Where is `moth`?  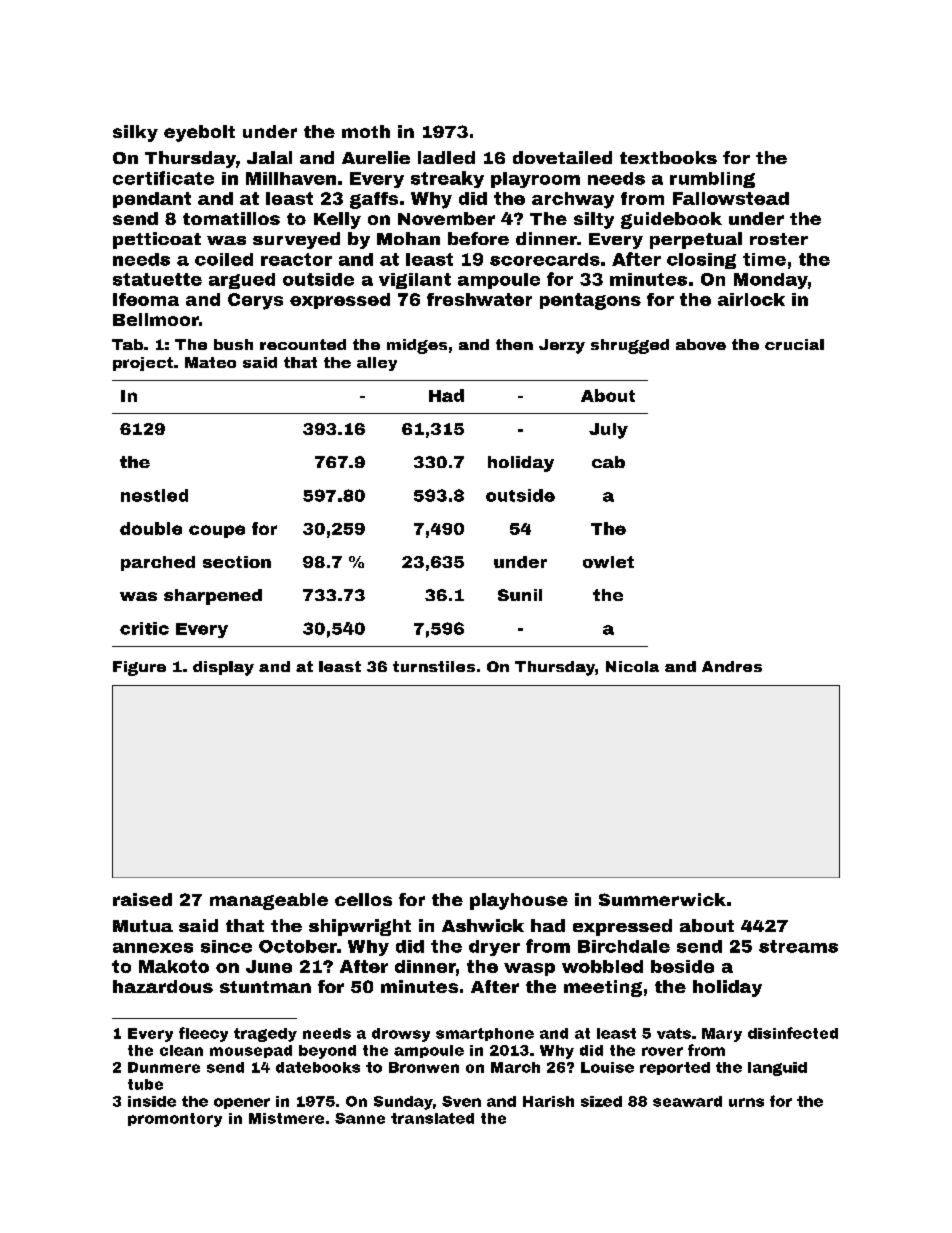
moth is located at coordinates (366, 131).
